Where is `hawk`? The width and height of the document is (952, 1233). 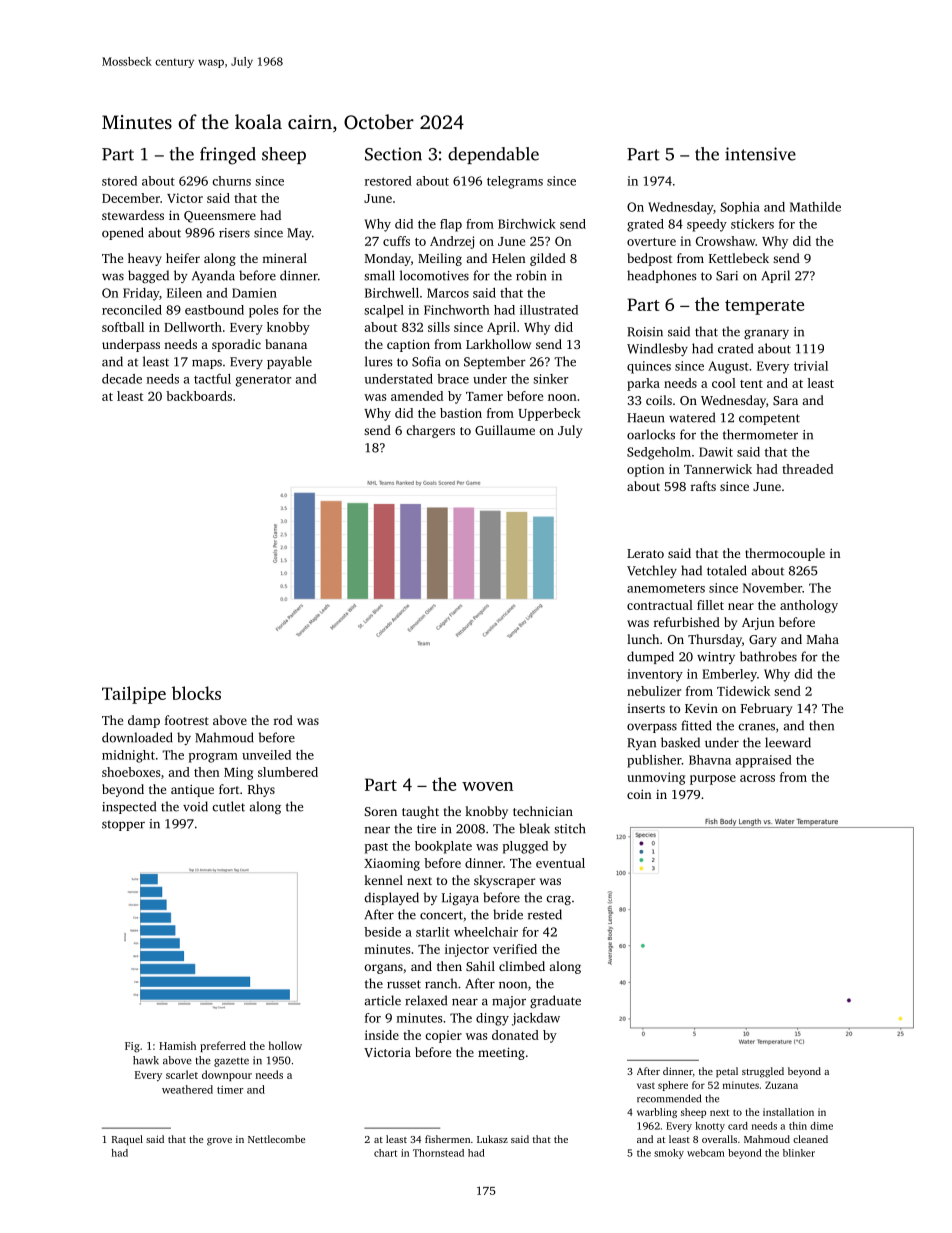
hawk is located at coordinates (146, 1060).
